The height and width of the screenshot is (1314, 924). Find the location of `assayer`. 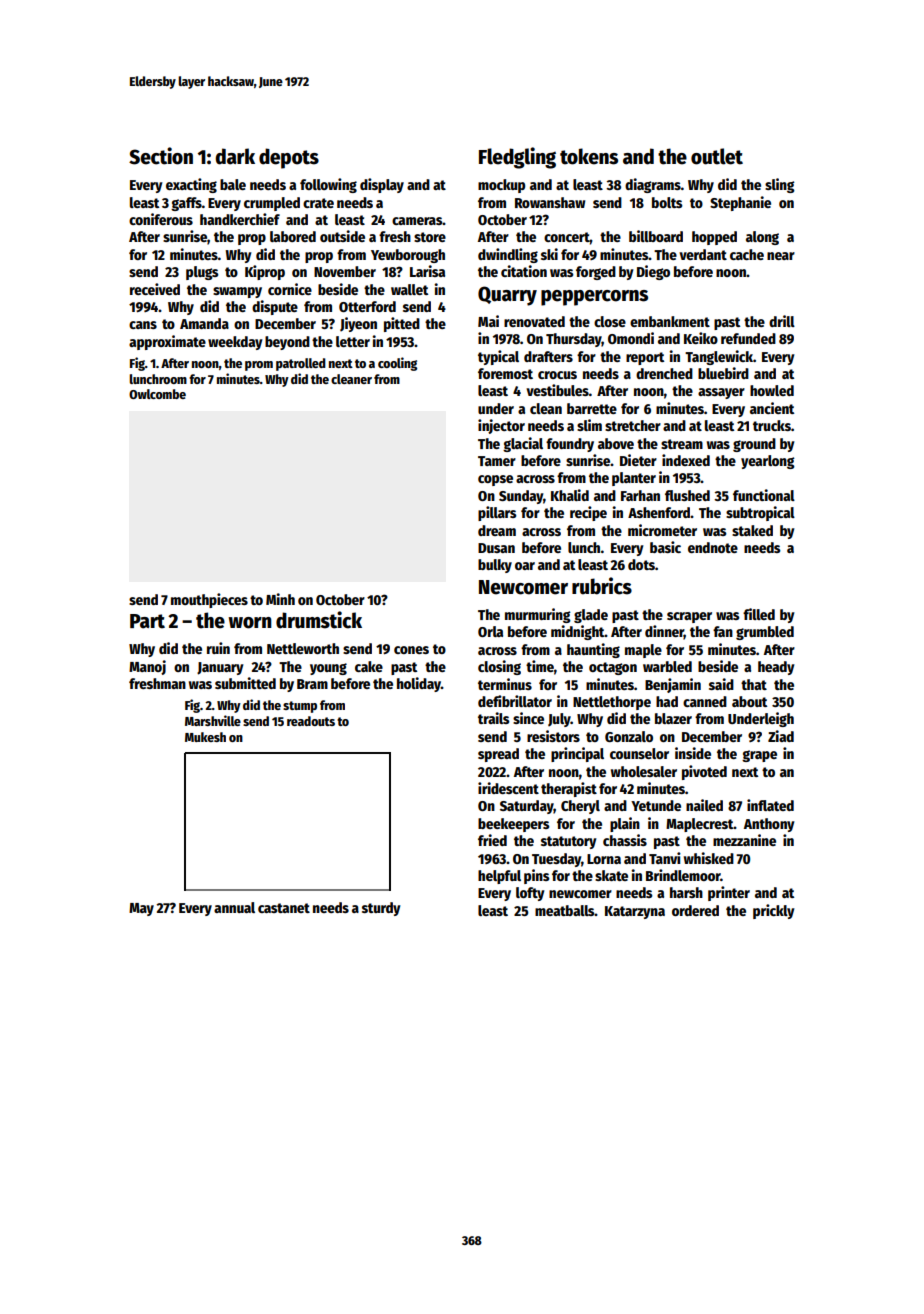

assayer is located at coordinates (721, 393).
